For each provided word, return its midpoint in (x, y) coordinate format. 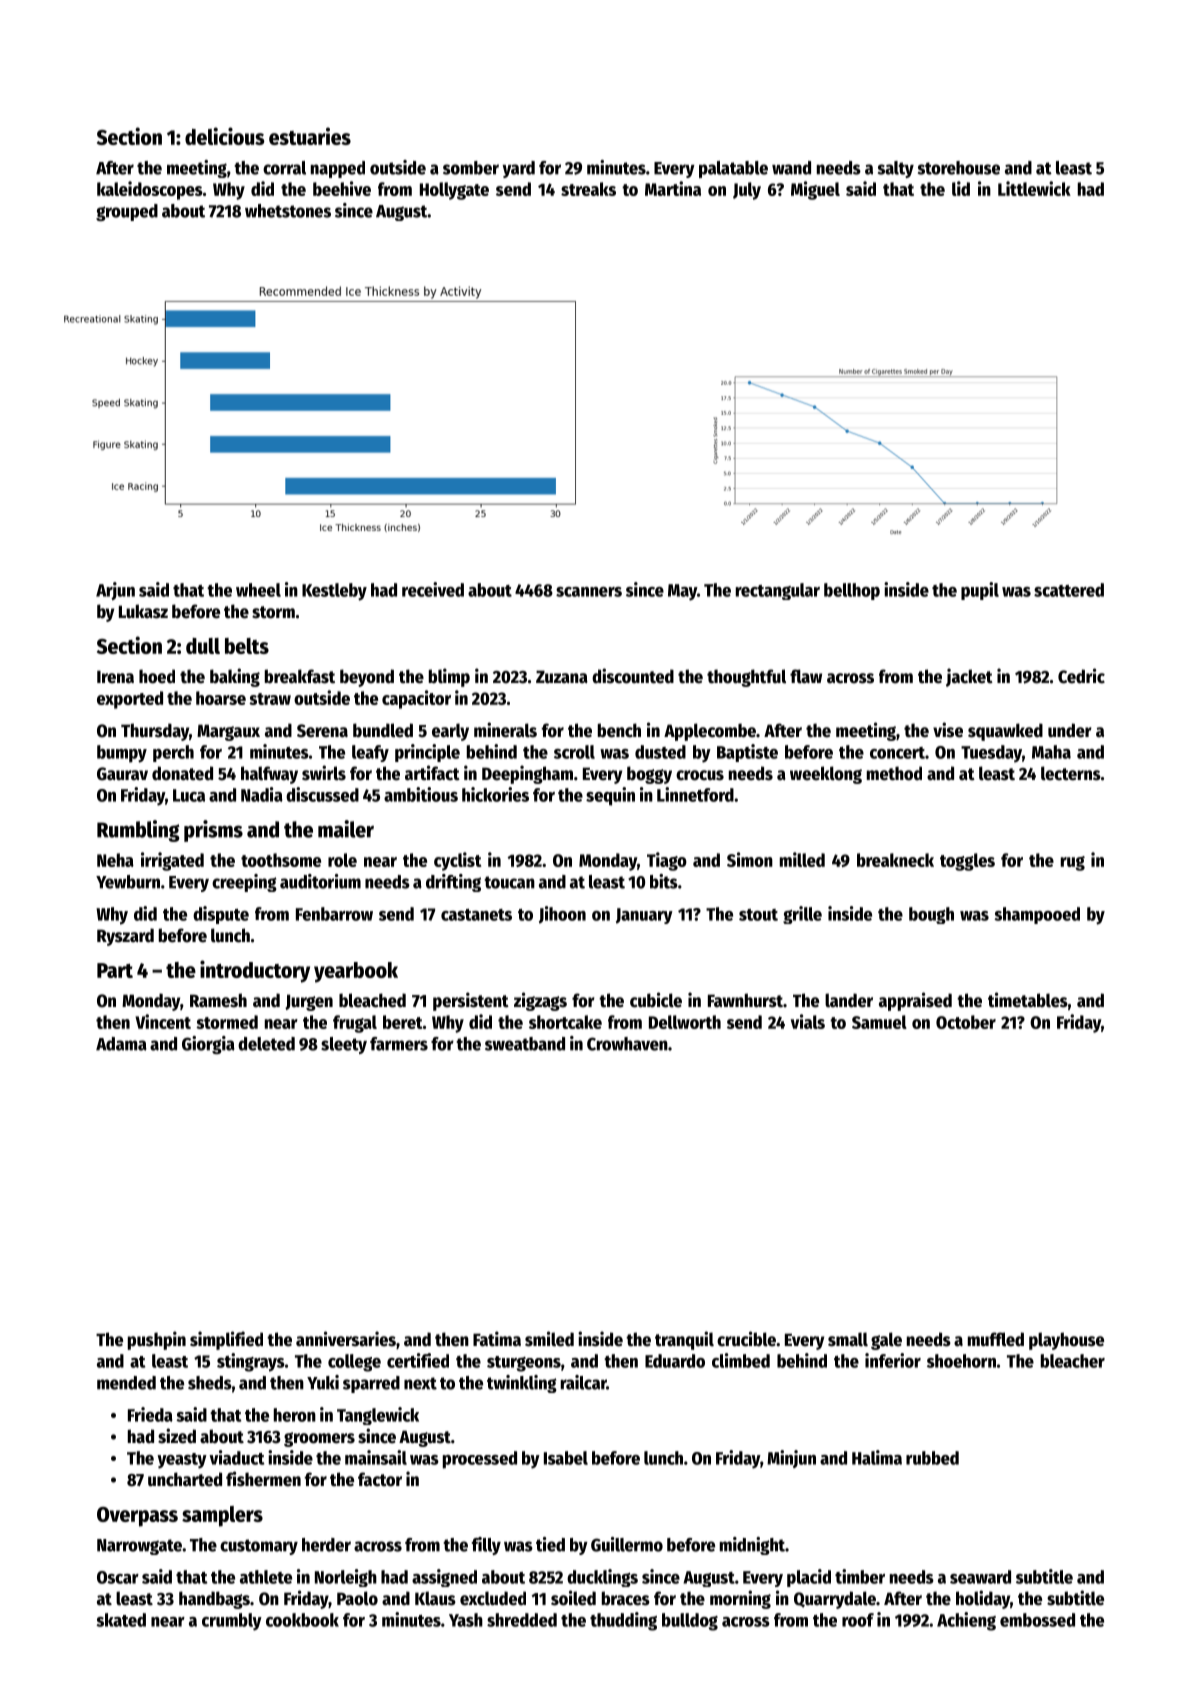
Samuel (879, 1022)
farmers (399, 1044)
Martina (673, 188)
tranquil (684, 1340)
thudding (623, 1621)
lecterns (1071, 773)
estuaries (310, 136)
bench (619, 730)
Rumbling (138, 831)
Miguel (815, 190)
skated (121, 1620)
